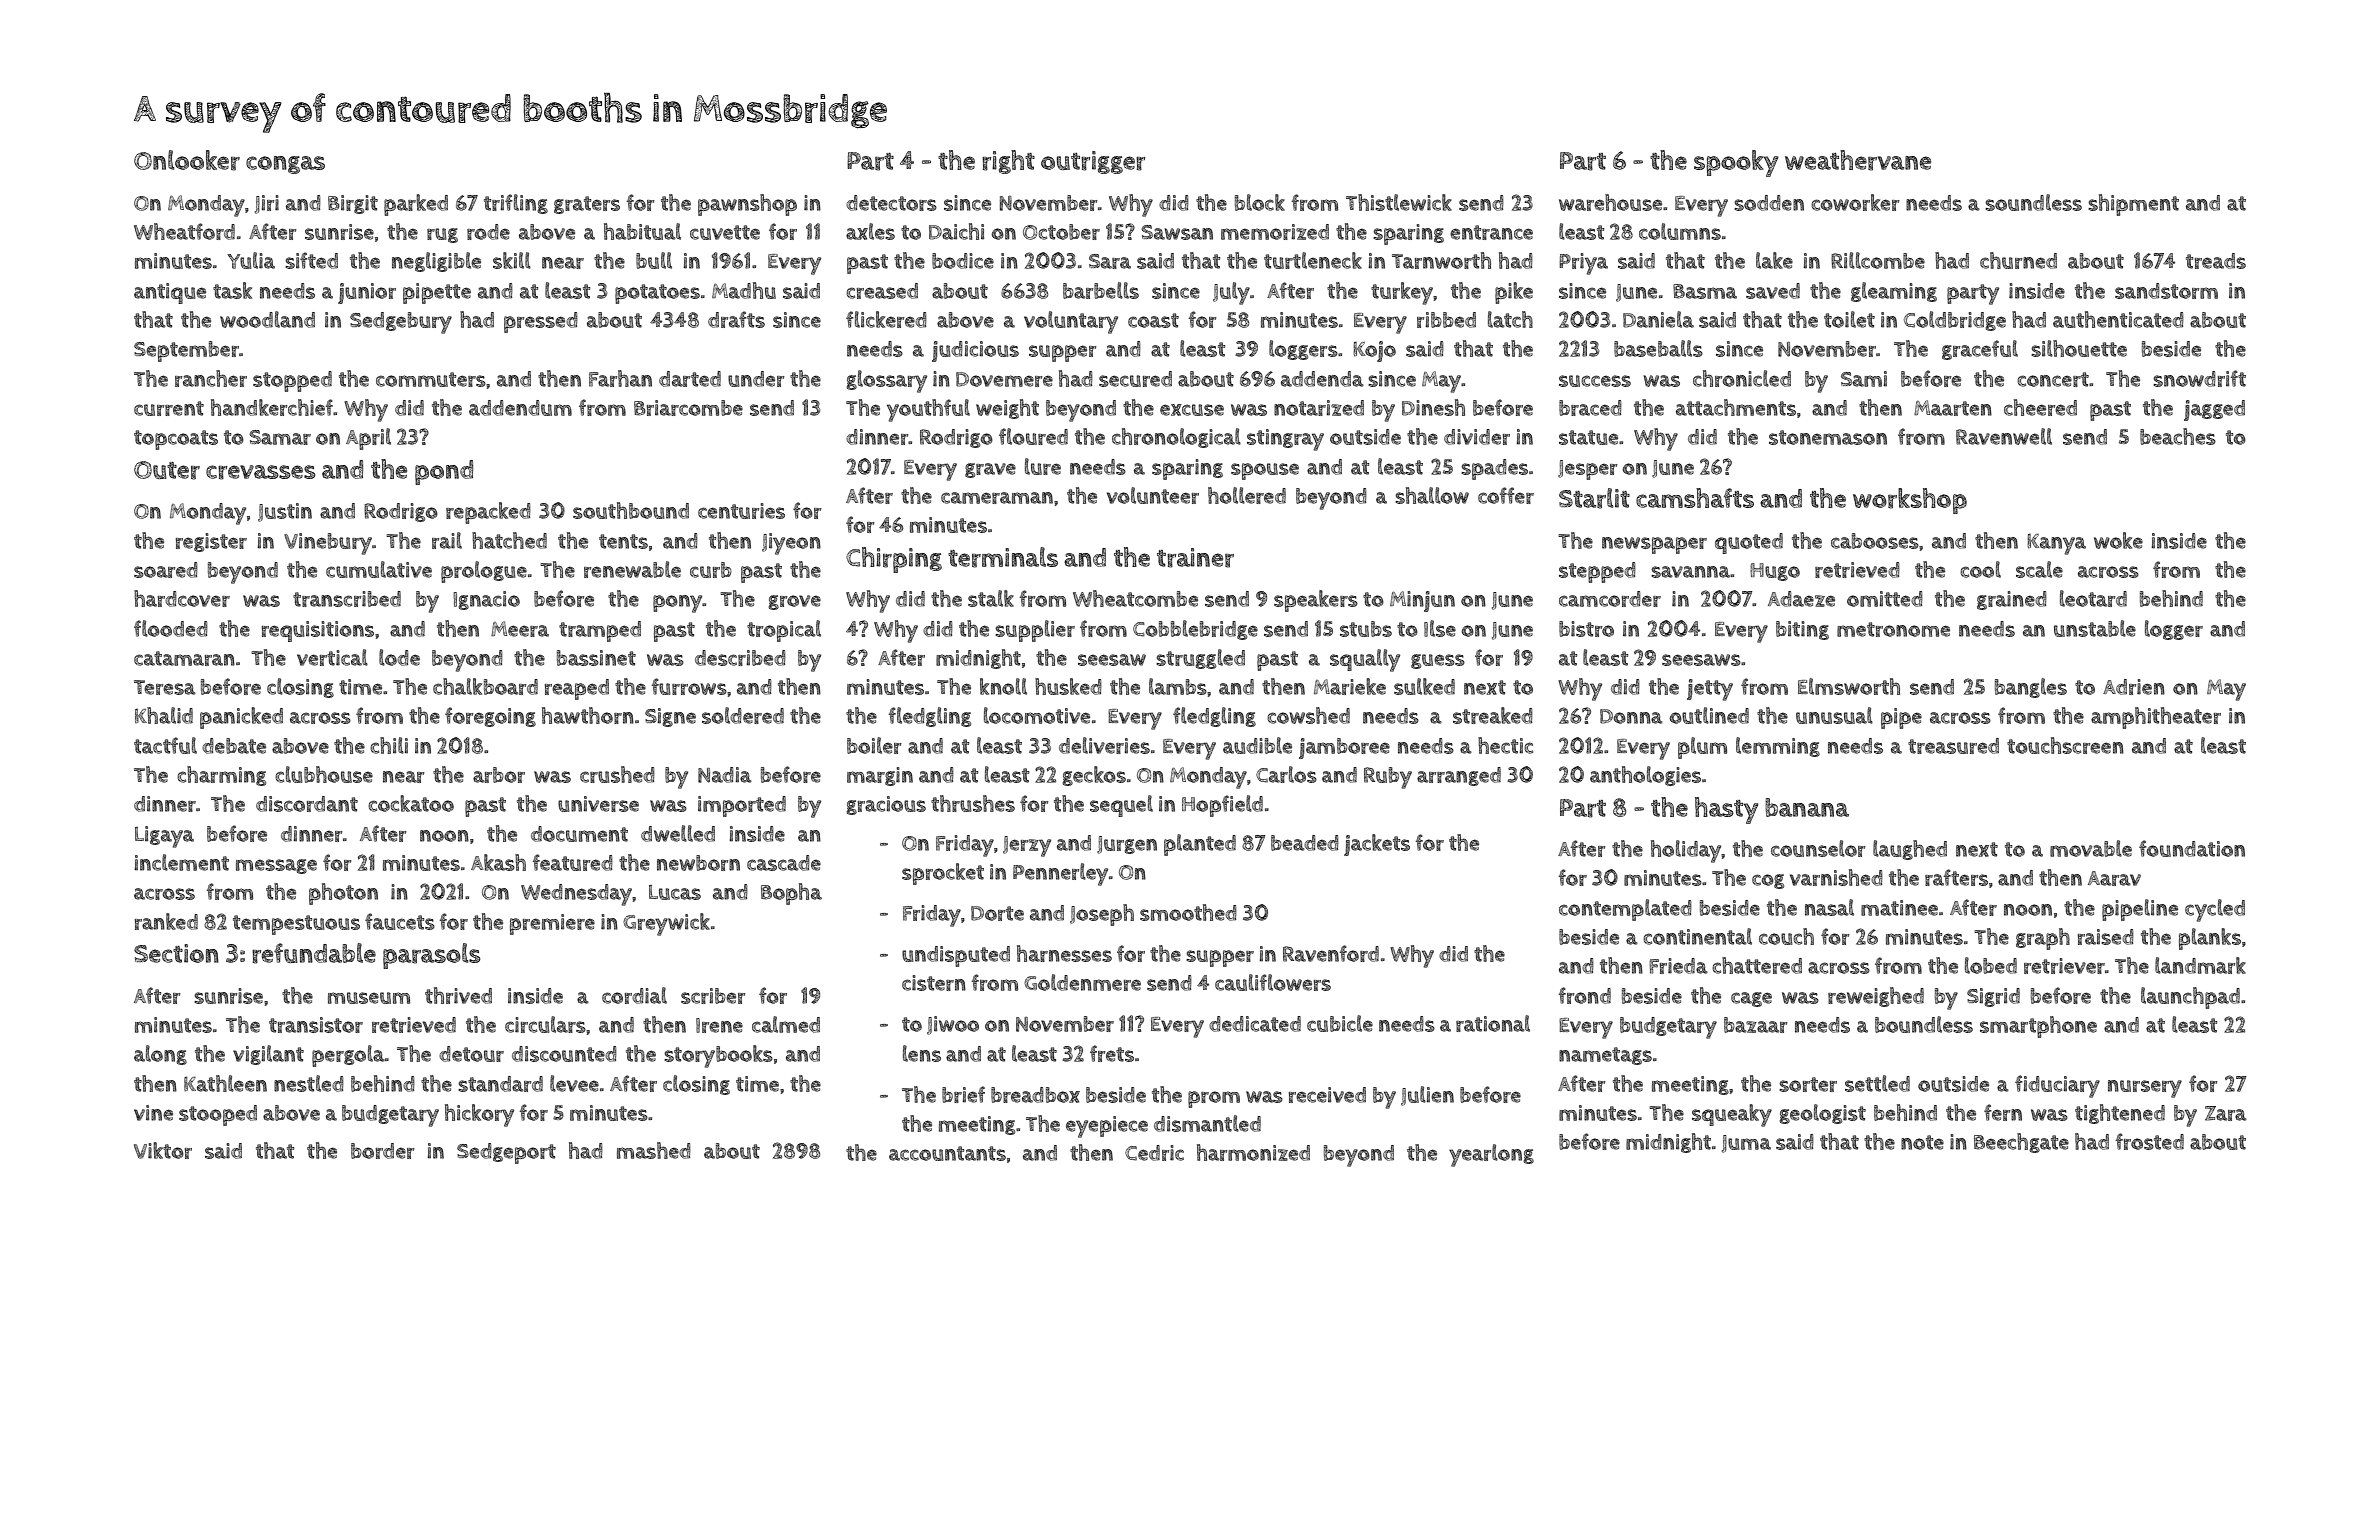  What do you see at coordinates (1858, 160) in the document?
I see `weathervane` at bounding box center [1858, 160].
